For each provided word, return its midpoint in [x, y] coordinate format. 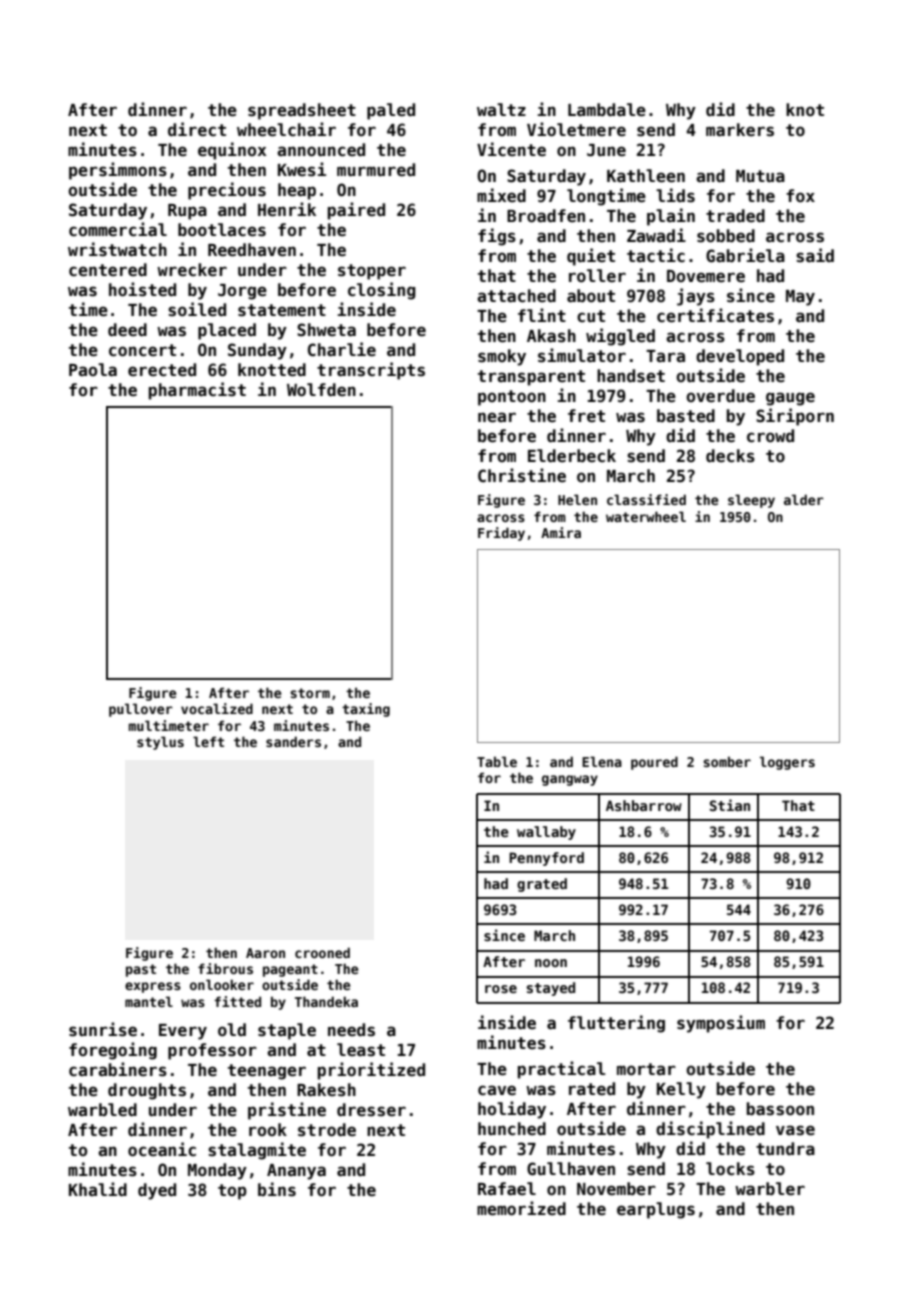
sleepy [751, 501]
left [208, 741]
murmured [376, 170]
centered [108, 270]
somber [727, 761]
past [141, 970]
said [815, 255]
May [800, 298]
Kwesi [302, 169]
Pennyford [546, 859]
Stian [730, 805]
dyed [157, 1191]
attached [516, 296]
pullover [141, 710]
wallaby [546, 833]
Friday [501, 534]
